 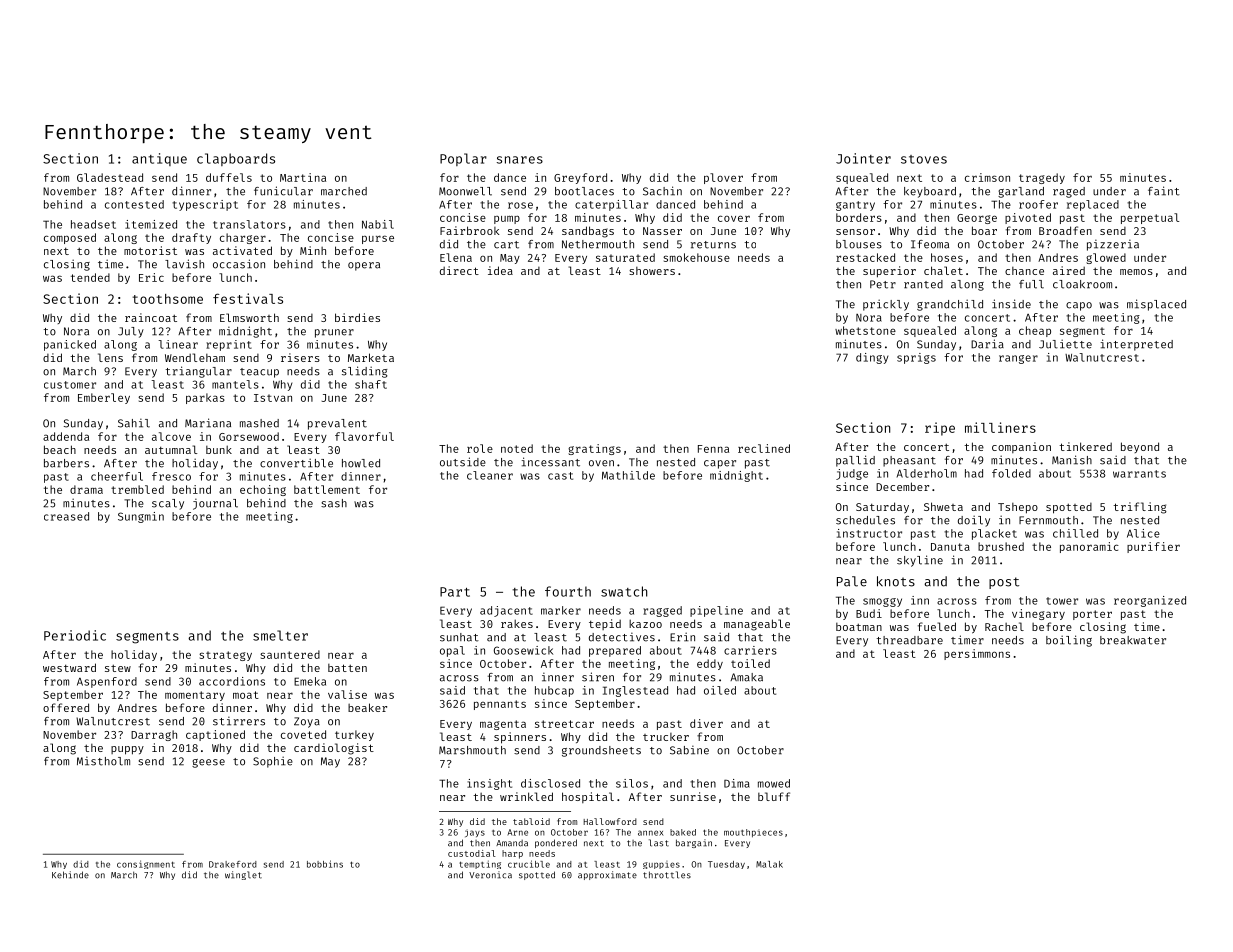 What do you see at coordinates (769, 864) in the screenshot?
I see `Malak` at bounding box center [769, 864].
